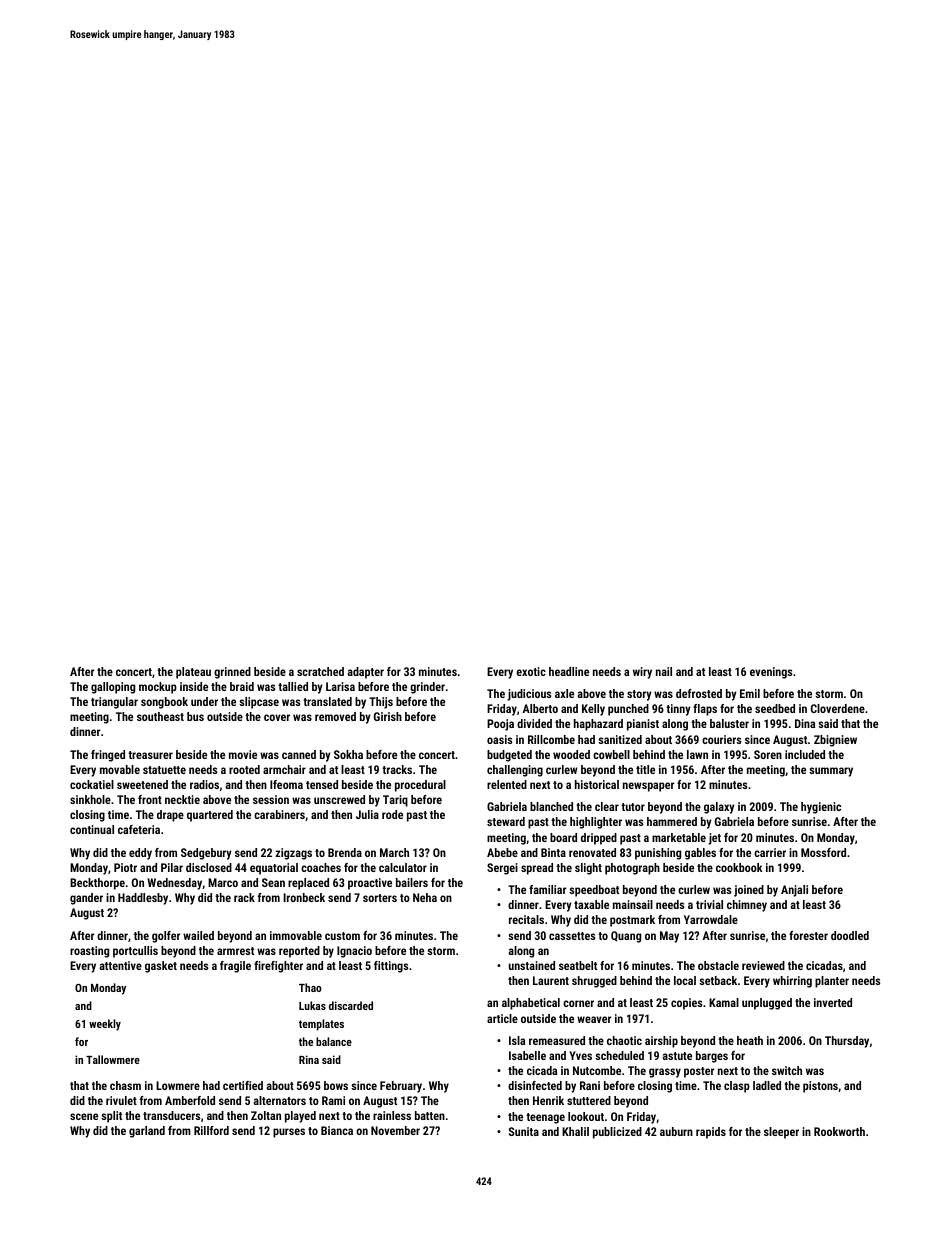 The width and height of the page is (952, 1233). What do you see at coordinates (750, 1040) in the page?
I see `heath` at bounding box center [750, 1040].
